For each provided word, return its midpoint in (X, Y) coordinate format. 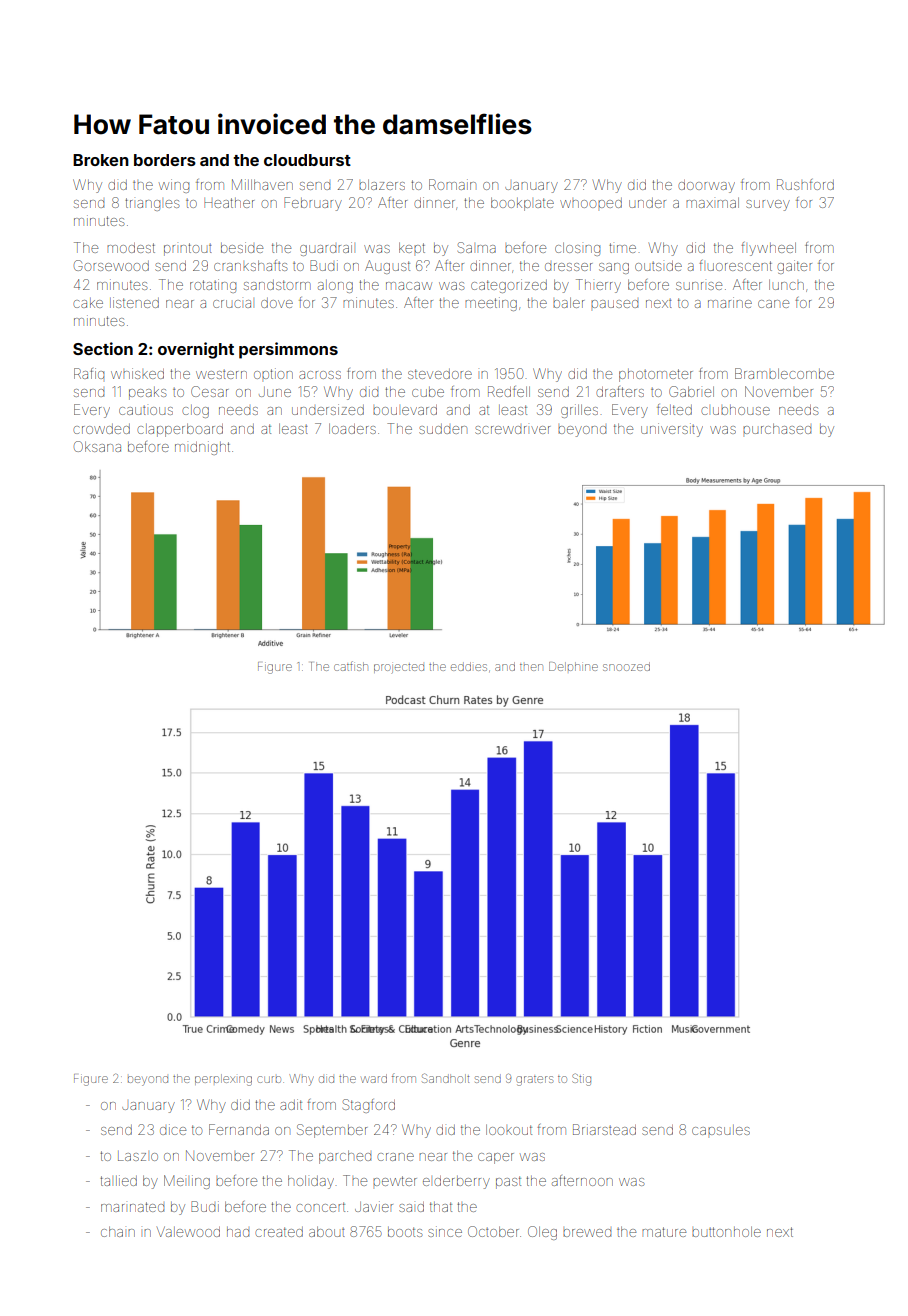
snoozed (626, 666)
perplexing (223, 1080)
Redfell (509, 391)
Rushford (805, 184)
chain (118, 1231)
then (531, 667)
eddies (469, 666)
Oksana (97, 446)
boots (405, 1232)
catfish (350, 666)
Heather (229, 203)
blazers (382, 184)
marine (730, 302)
